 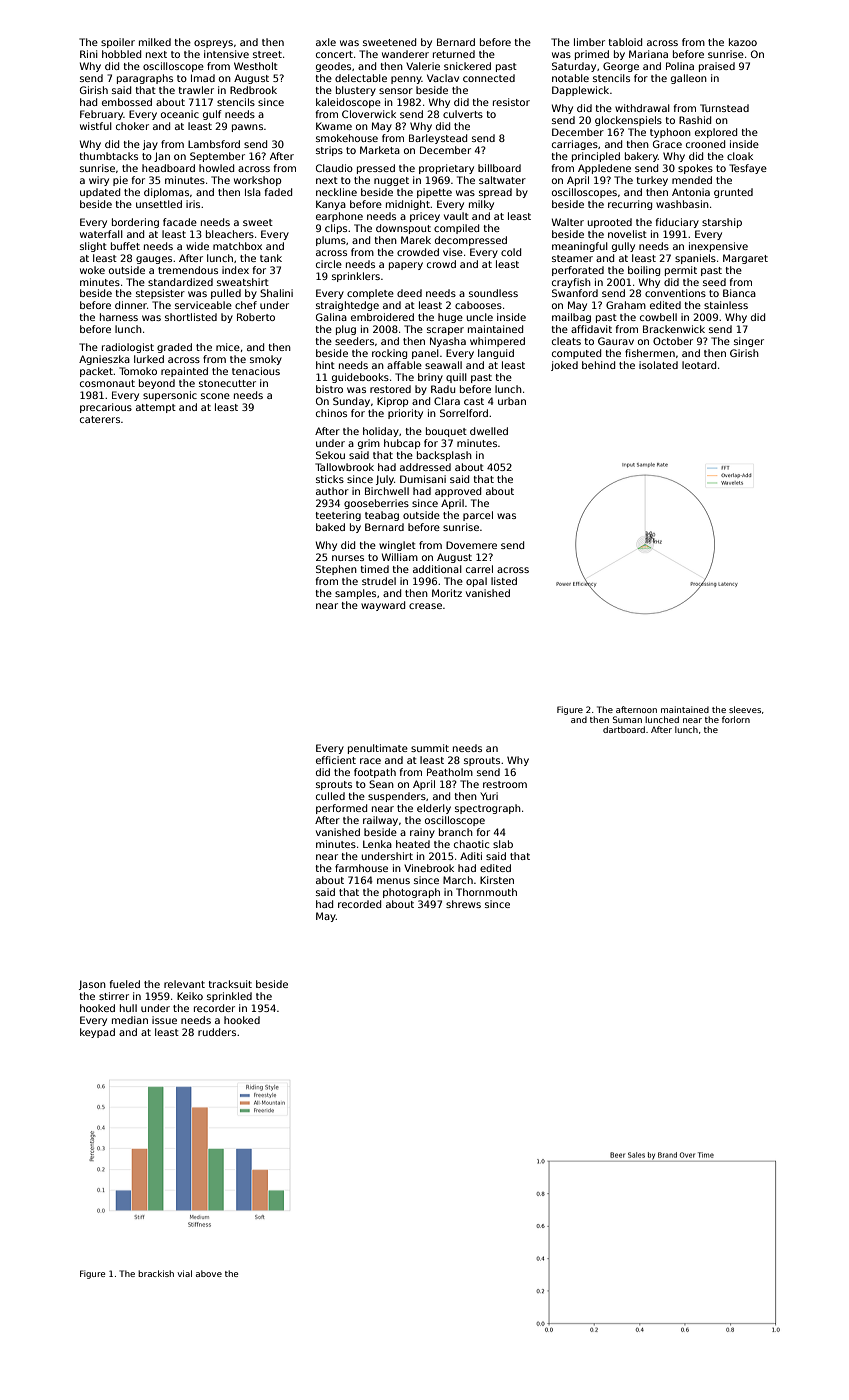 I want to click on vial, so click(x=185, y=1273).
